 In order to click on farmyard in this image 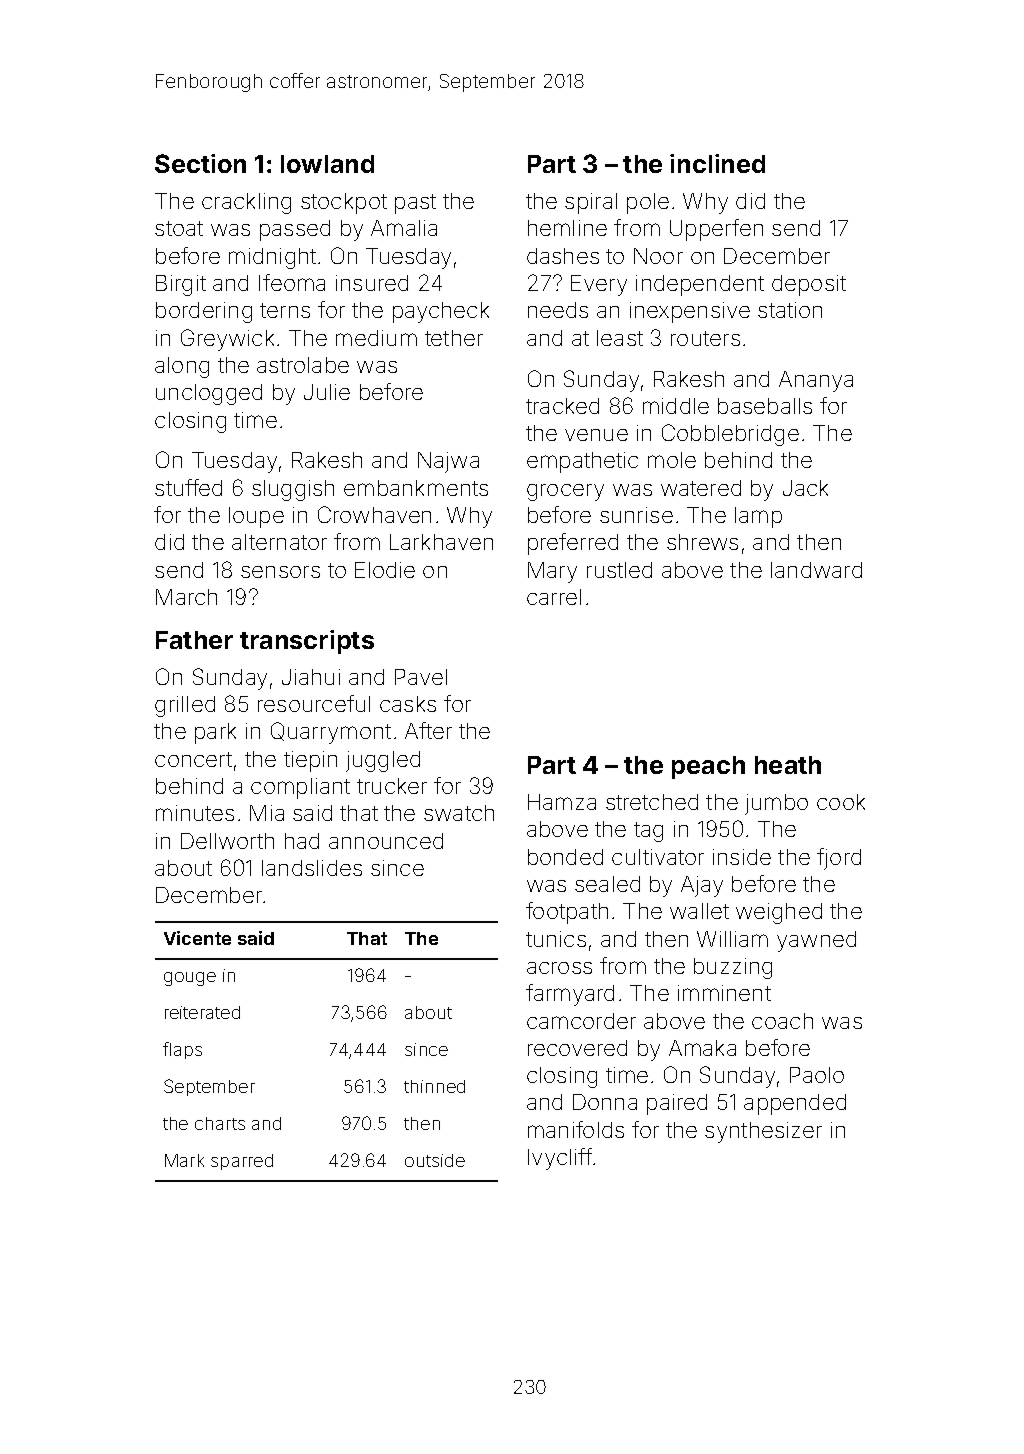, I will do `click(570, 995)`.
